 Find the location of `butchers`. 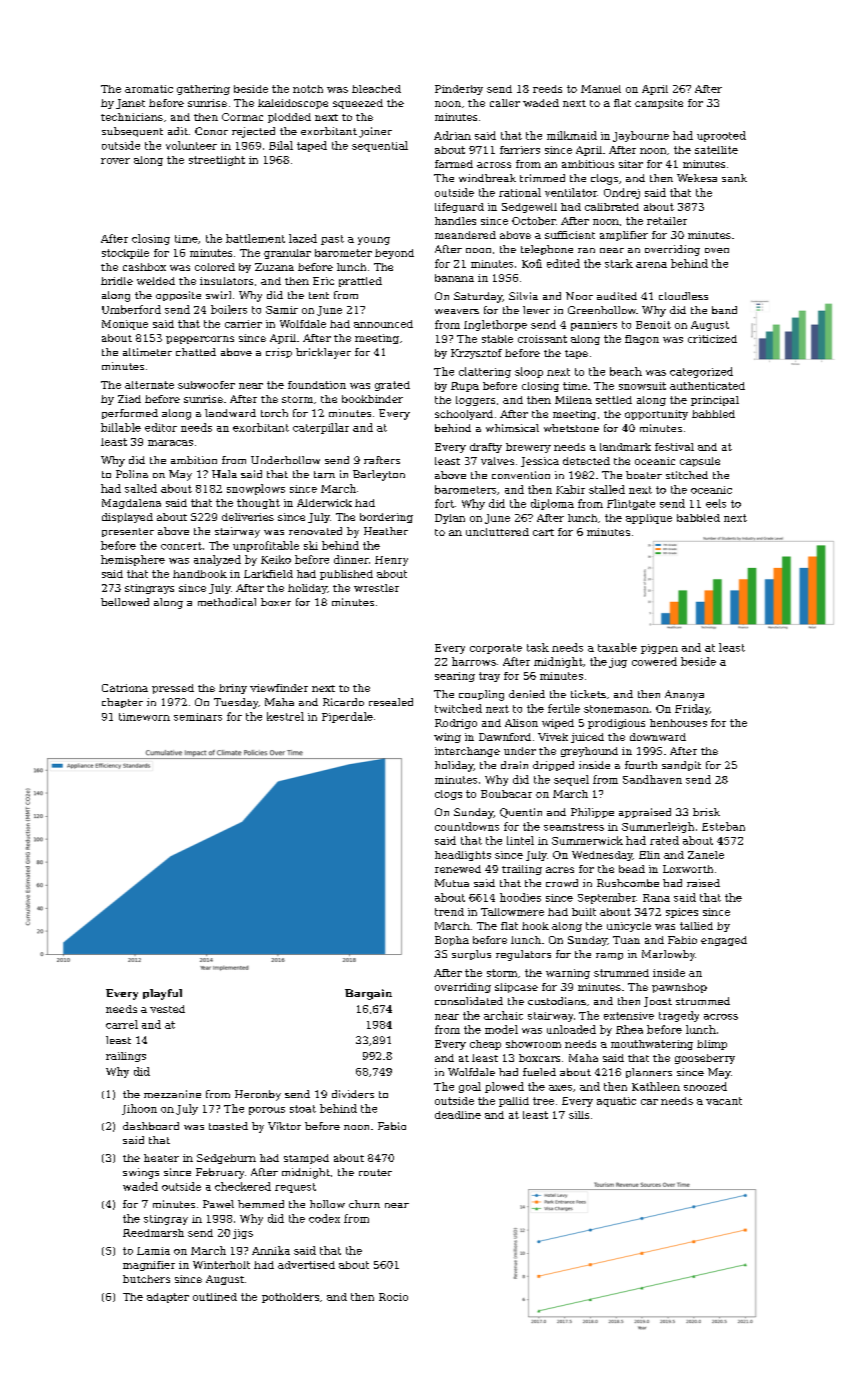

butchers is located at coordinates (146, 1279).
